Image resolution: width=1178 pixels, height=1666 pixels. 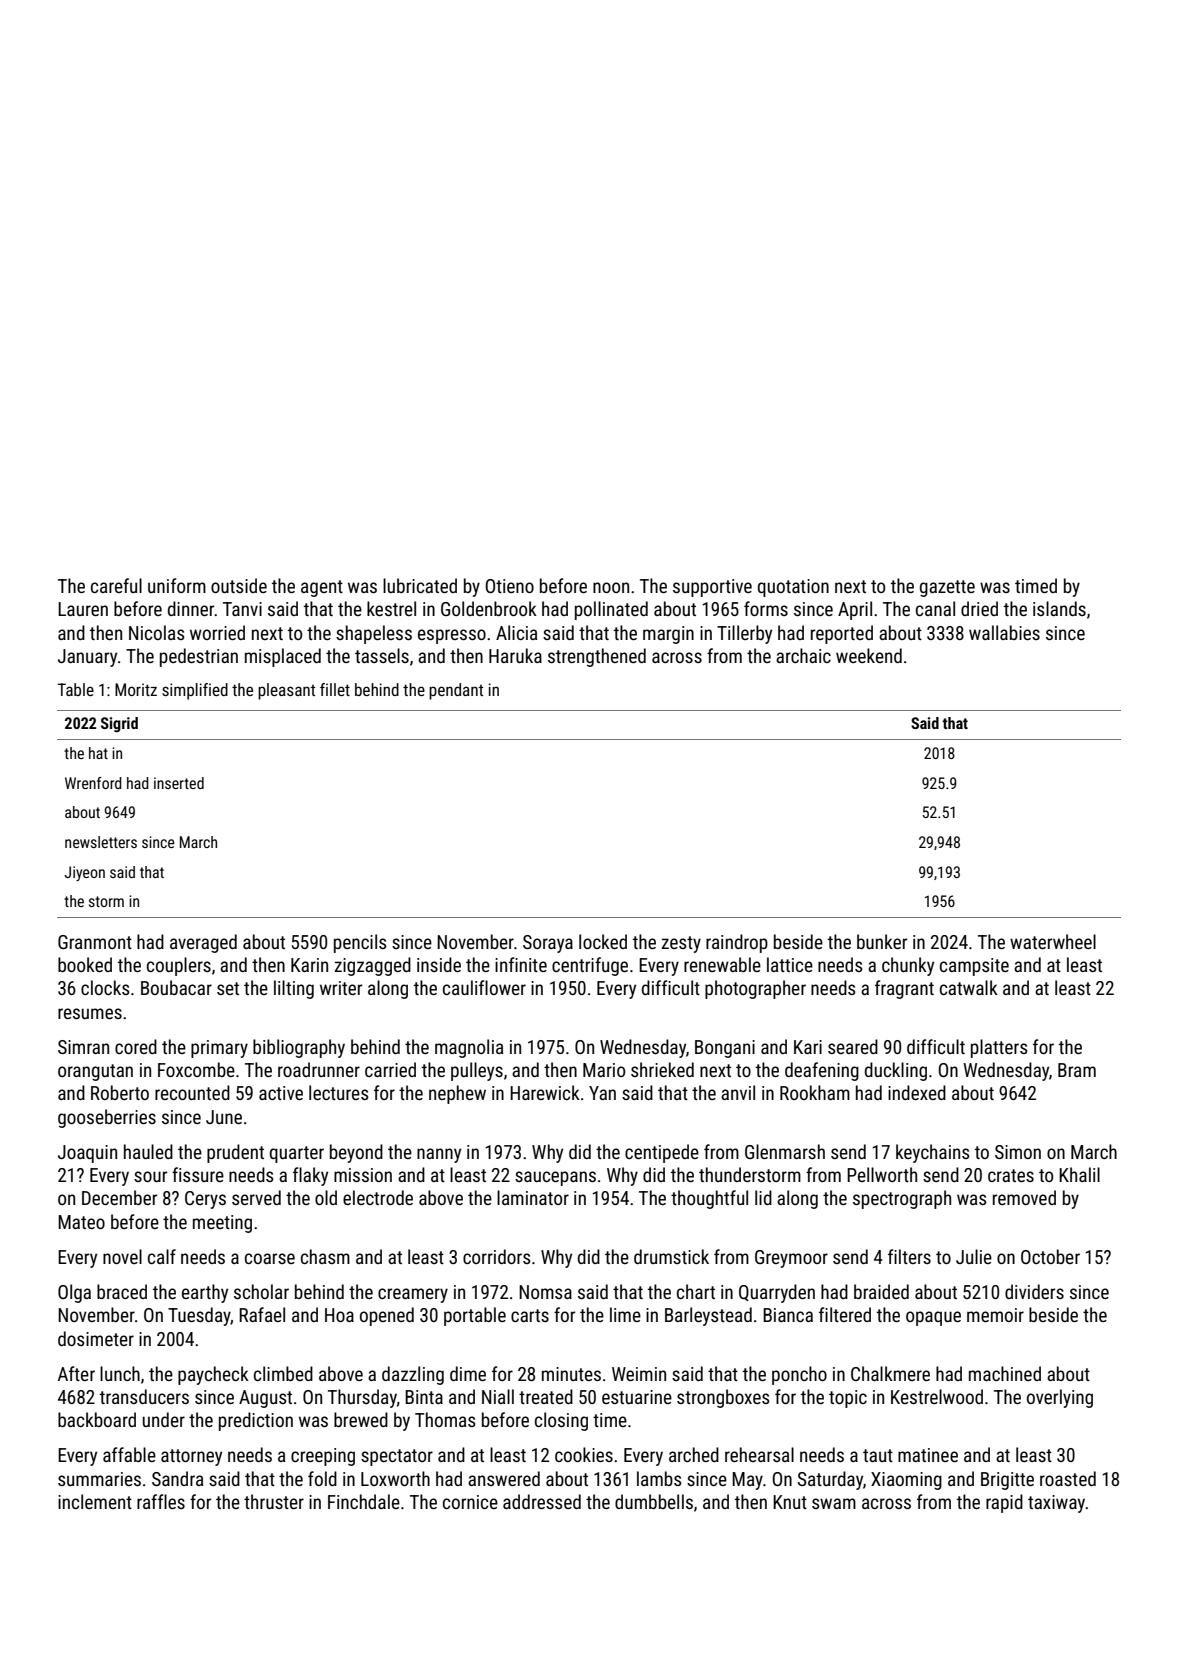 I want to click on pleasant, so click(x=286, y=691).
